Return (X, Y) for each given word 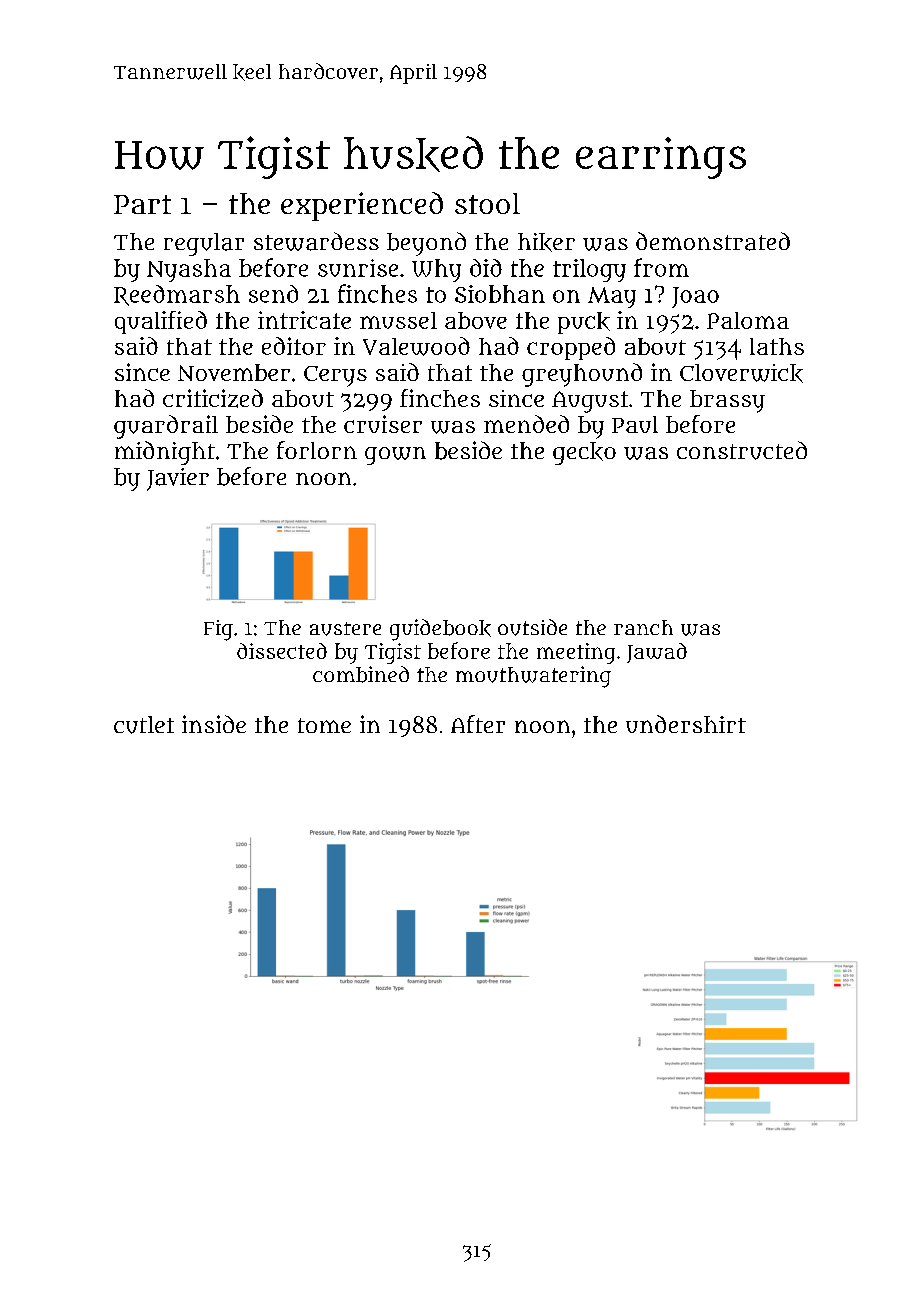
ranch (643, 627)
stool (487, 203)
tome (324, 725)
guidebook (440, 630)
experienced (362, 206)
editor (294, 346)
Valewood (416, 346)
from (661, 267)
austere (345, 629)
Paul (635, 424)
